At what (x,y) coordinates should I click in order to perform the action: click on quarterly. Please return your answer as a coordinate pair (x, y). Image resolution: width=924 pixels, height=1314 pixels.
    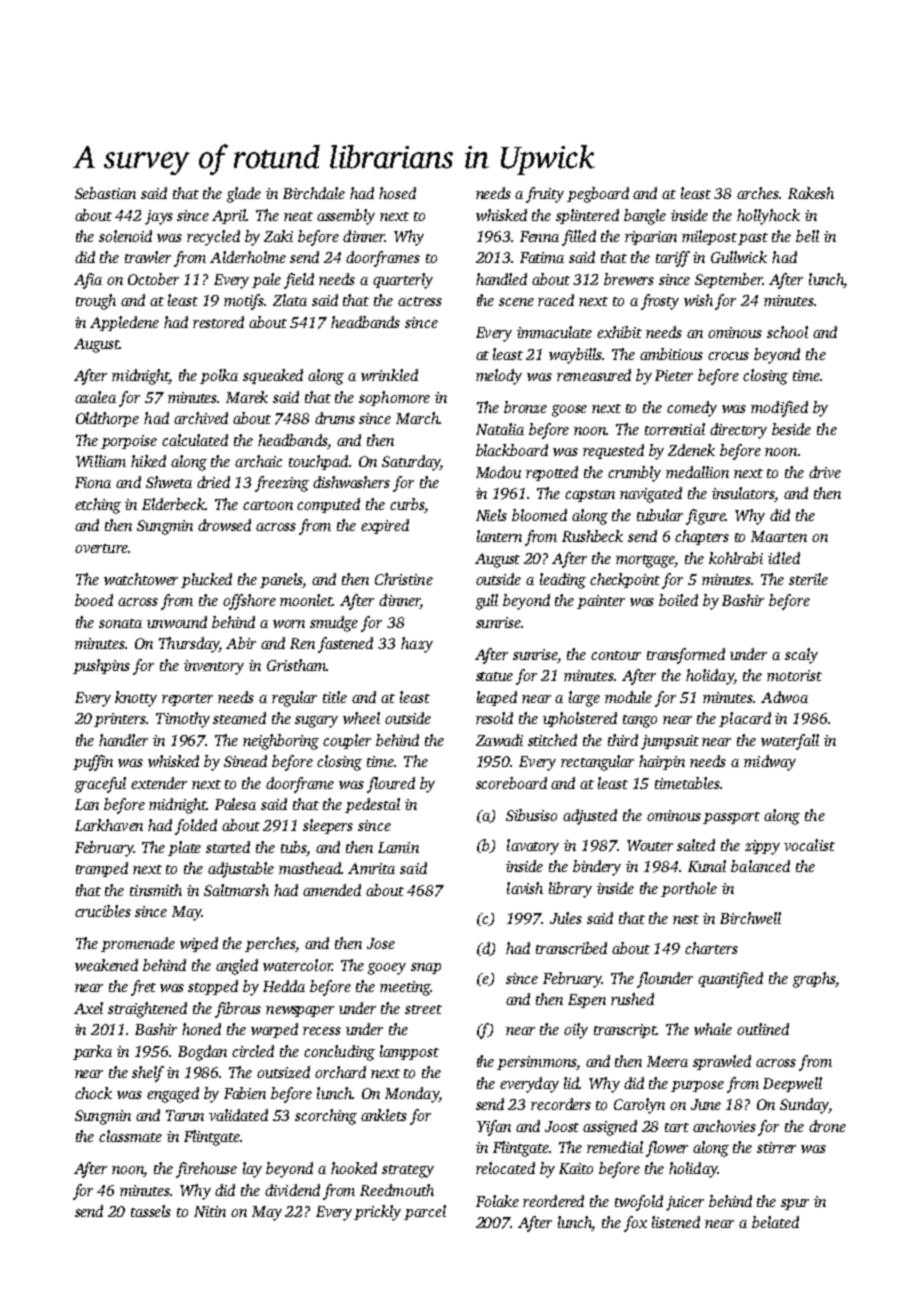
    Looking at the image, I should click on (403, 281).
